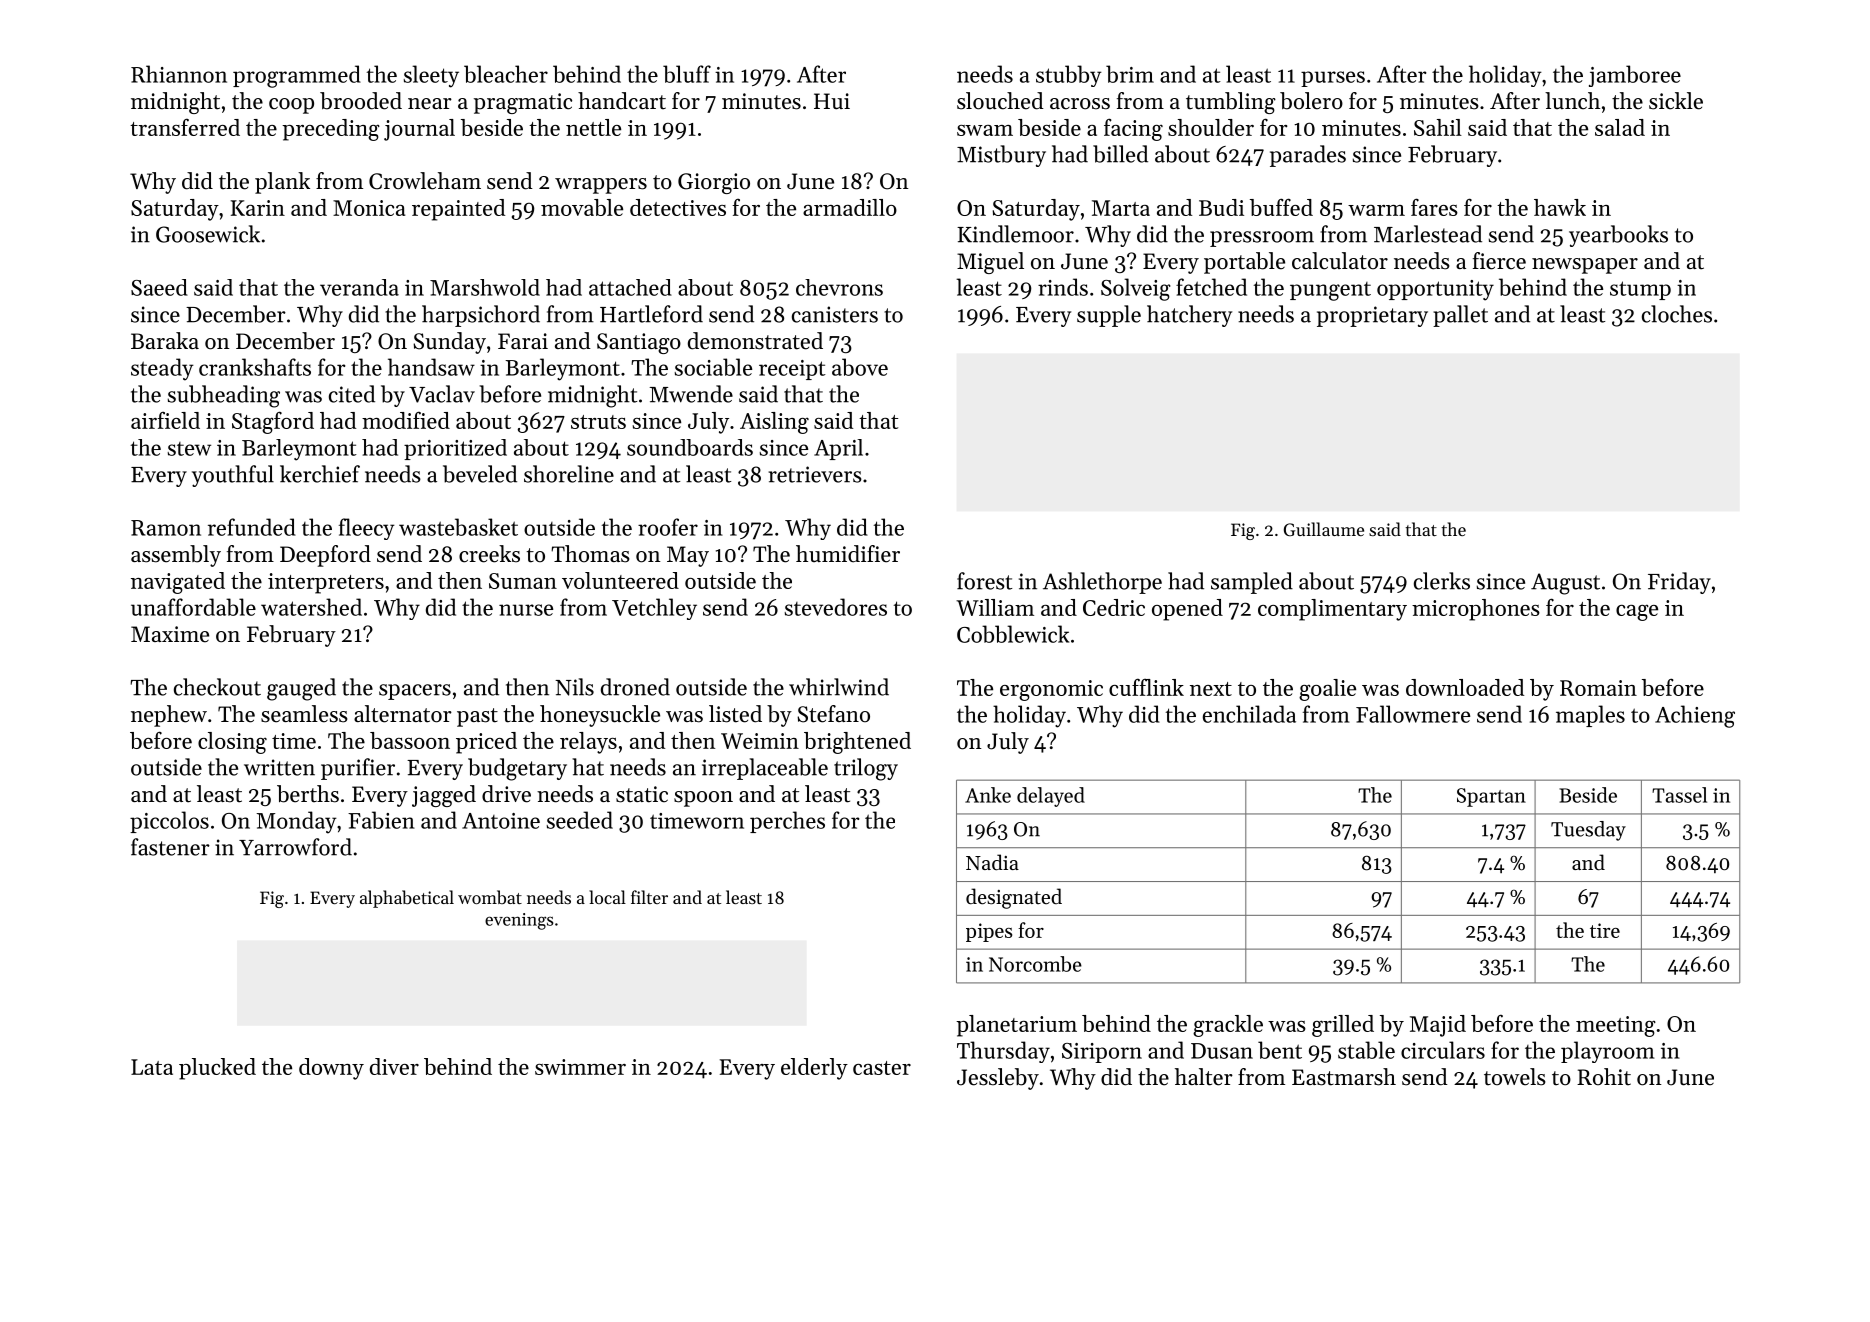 This screenshot has width=1870, height=1322. Describe the element at coordinates (489, 554) in the screenshot. I see `creeks` at that location.
